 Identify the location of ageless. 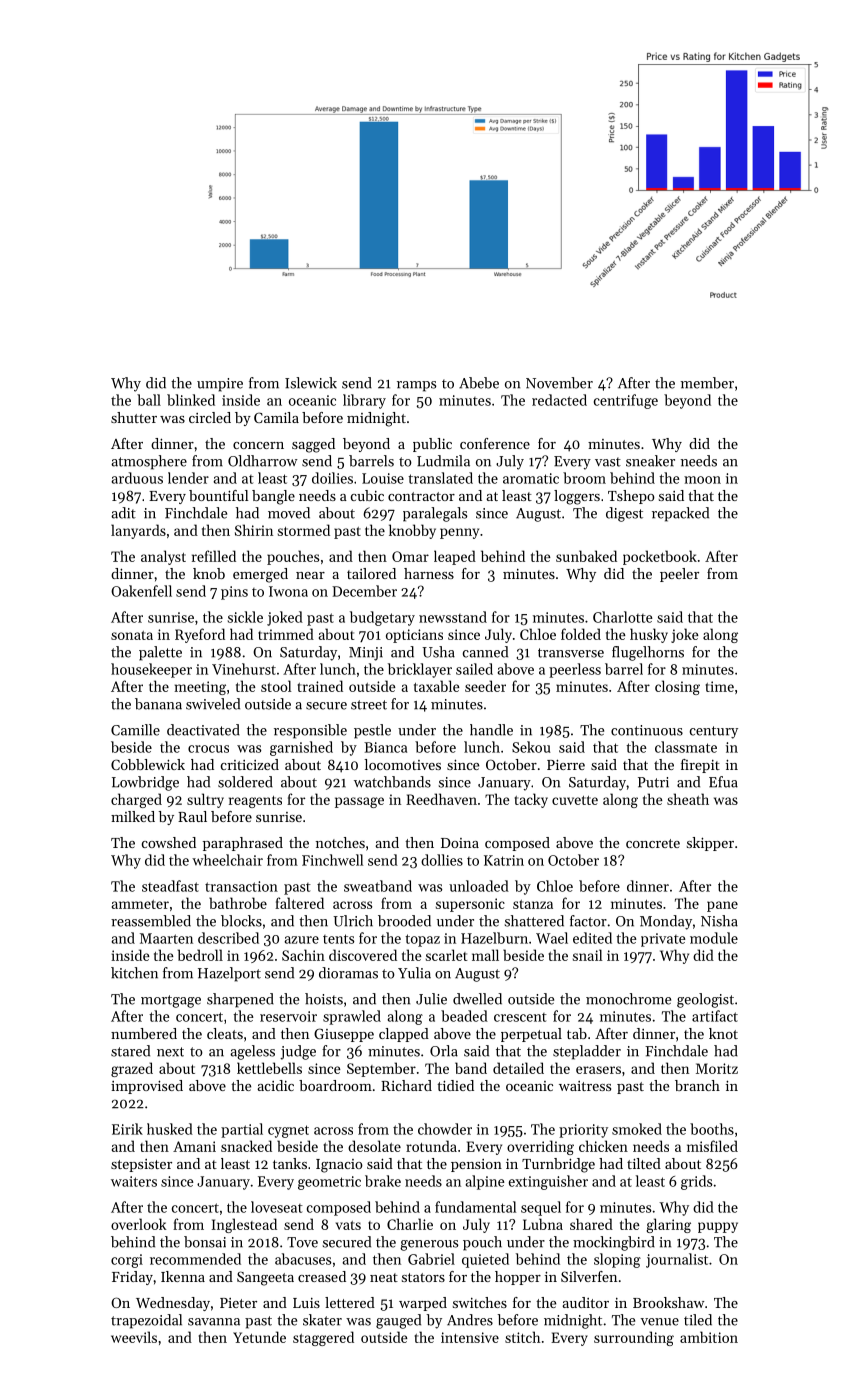
(252, 1052).
